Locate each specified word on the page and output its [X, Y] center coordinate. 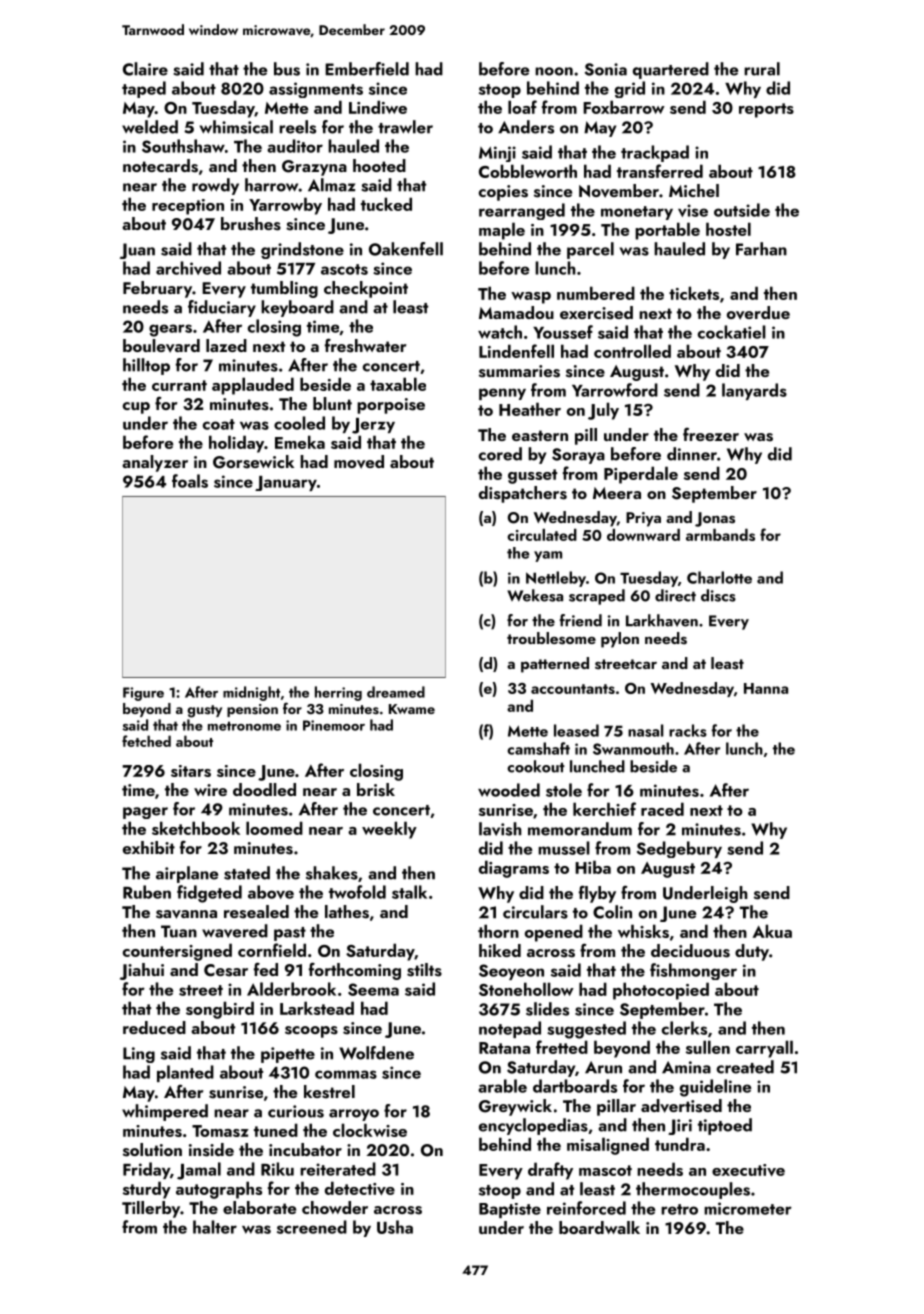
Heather [530, 409]
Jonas [715, 519]
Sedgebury [679, 849]
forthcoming [355, 971]
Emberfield [367, 69]
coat [219, 424]
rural [762, 69]
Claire [145, 69]
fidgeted [209, 894]
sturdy [147, 1190]
